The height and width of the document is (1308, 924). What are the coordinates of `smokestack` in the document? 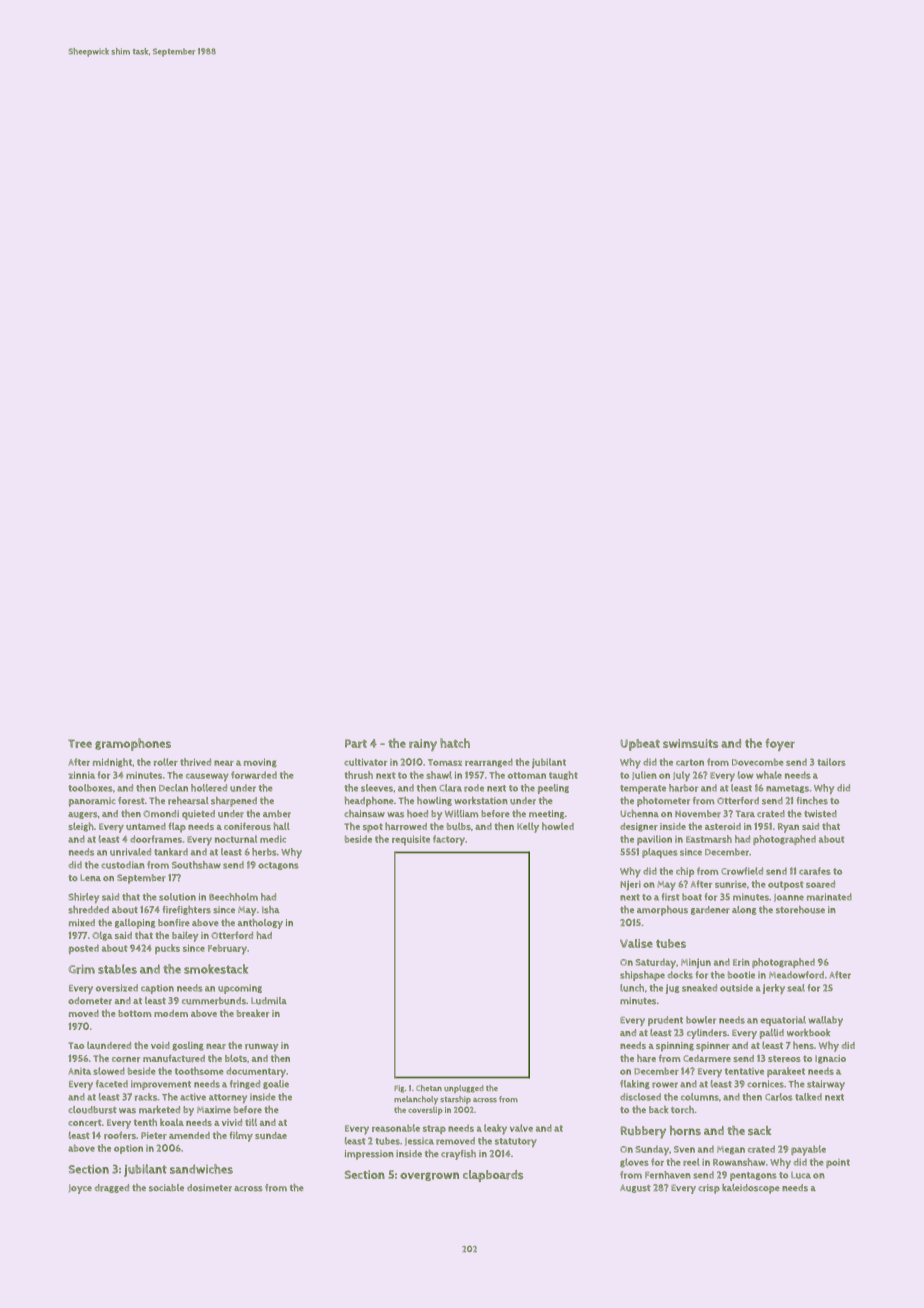 It's located at (216, 969).
